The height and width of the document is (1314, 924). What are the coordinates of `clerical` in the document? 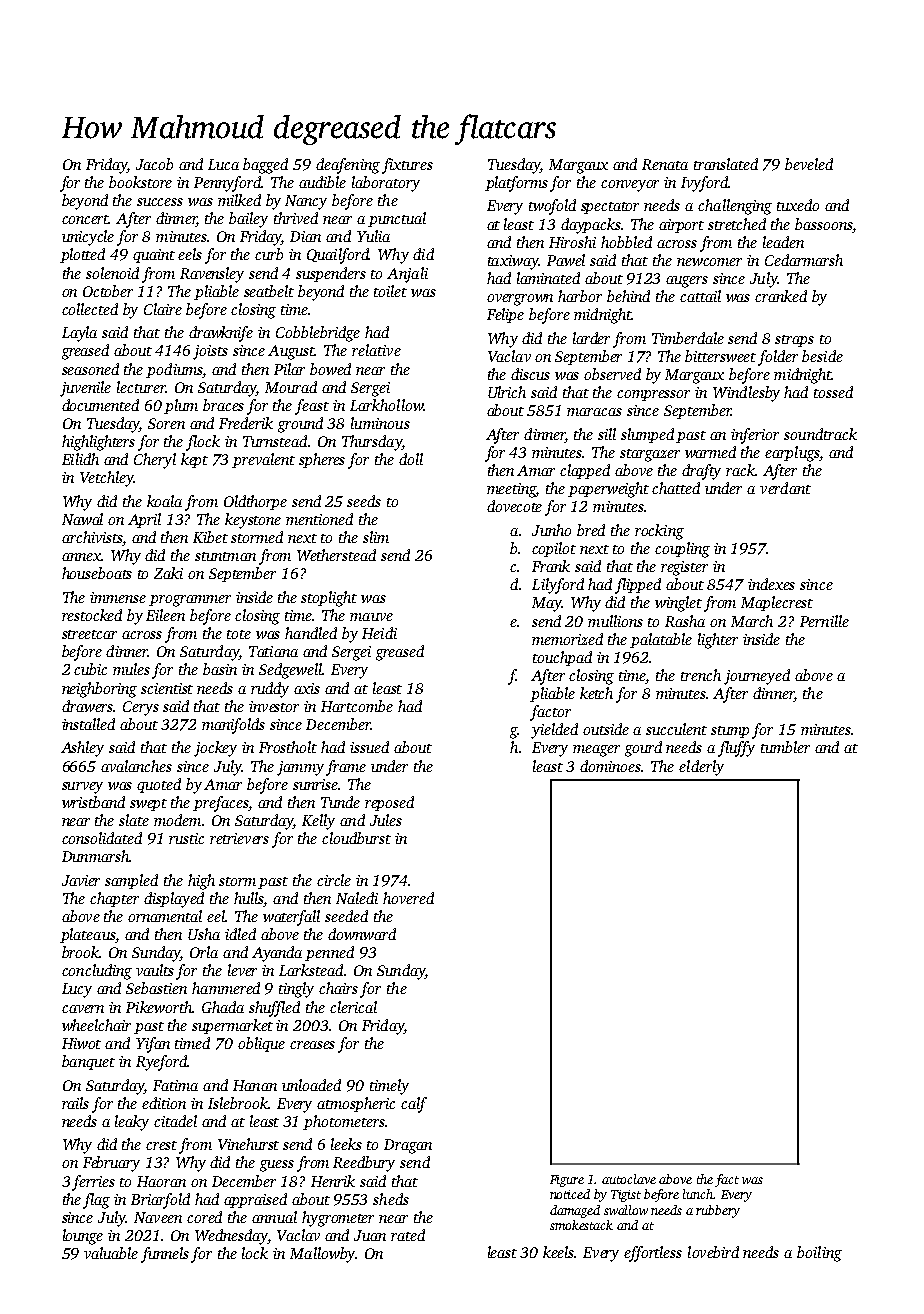 It's located at (353, 1007).
